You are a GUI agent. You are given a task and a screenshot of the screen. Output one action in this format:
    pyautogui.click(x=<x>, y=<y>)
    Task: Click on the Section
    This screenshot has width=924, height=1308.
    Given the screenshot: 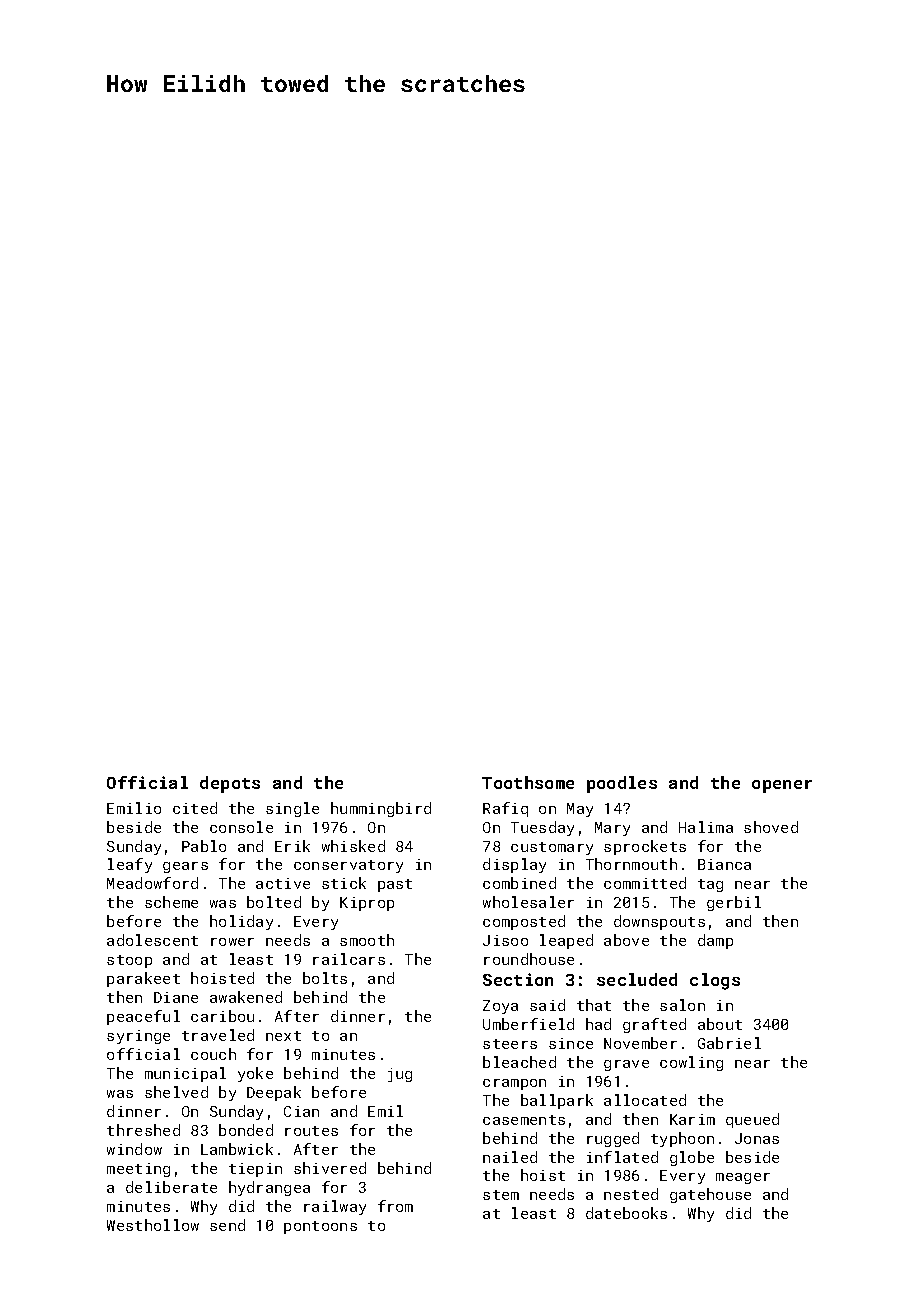 What is the action you would take?
    pyautogui.click(x=518, y=979)
